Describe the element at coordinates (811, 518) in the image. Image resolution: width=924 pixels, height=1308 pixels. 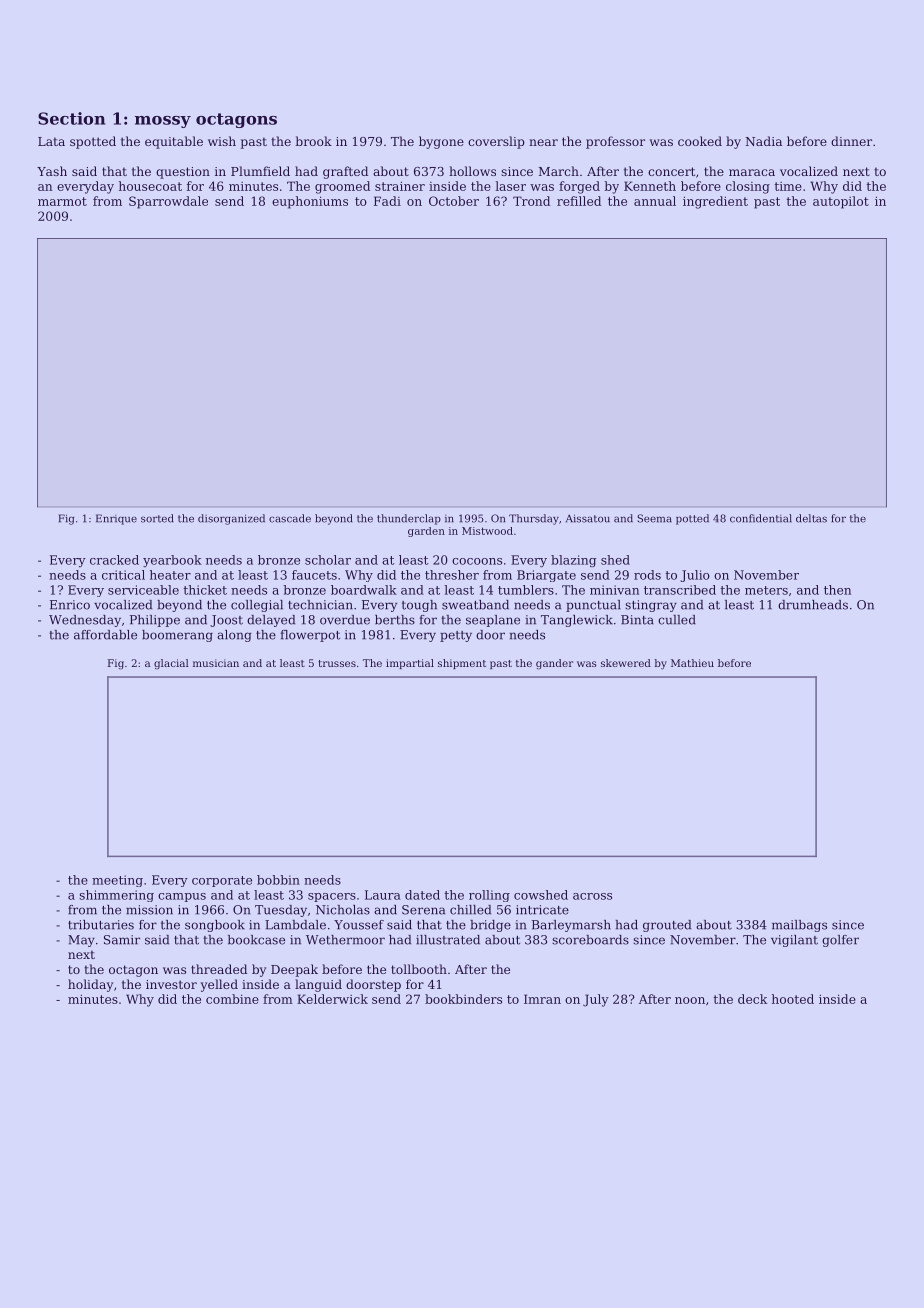
I see `deltas` at that location.
